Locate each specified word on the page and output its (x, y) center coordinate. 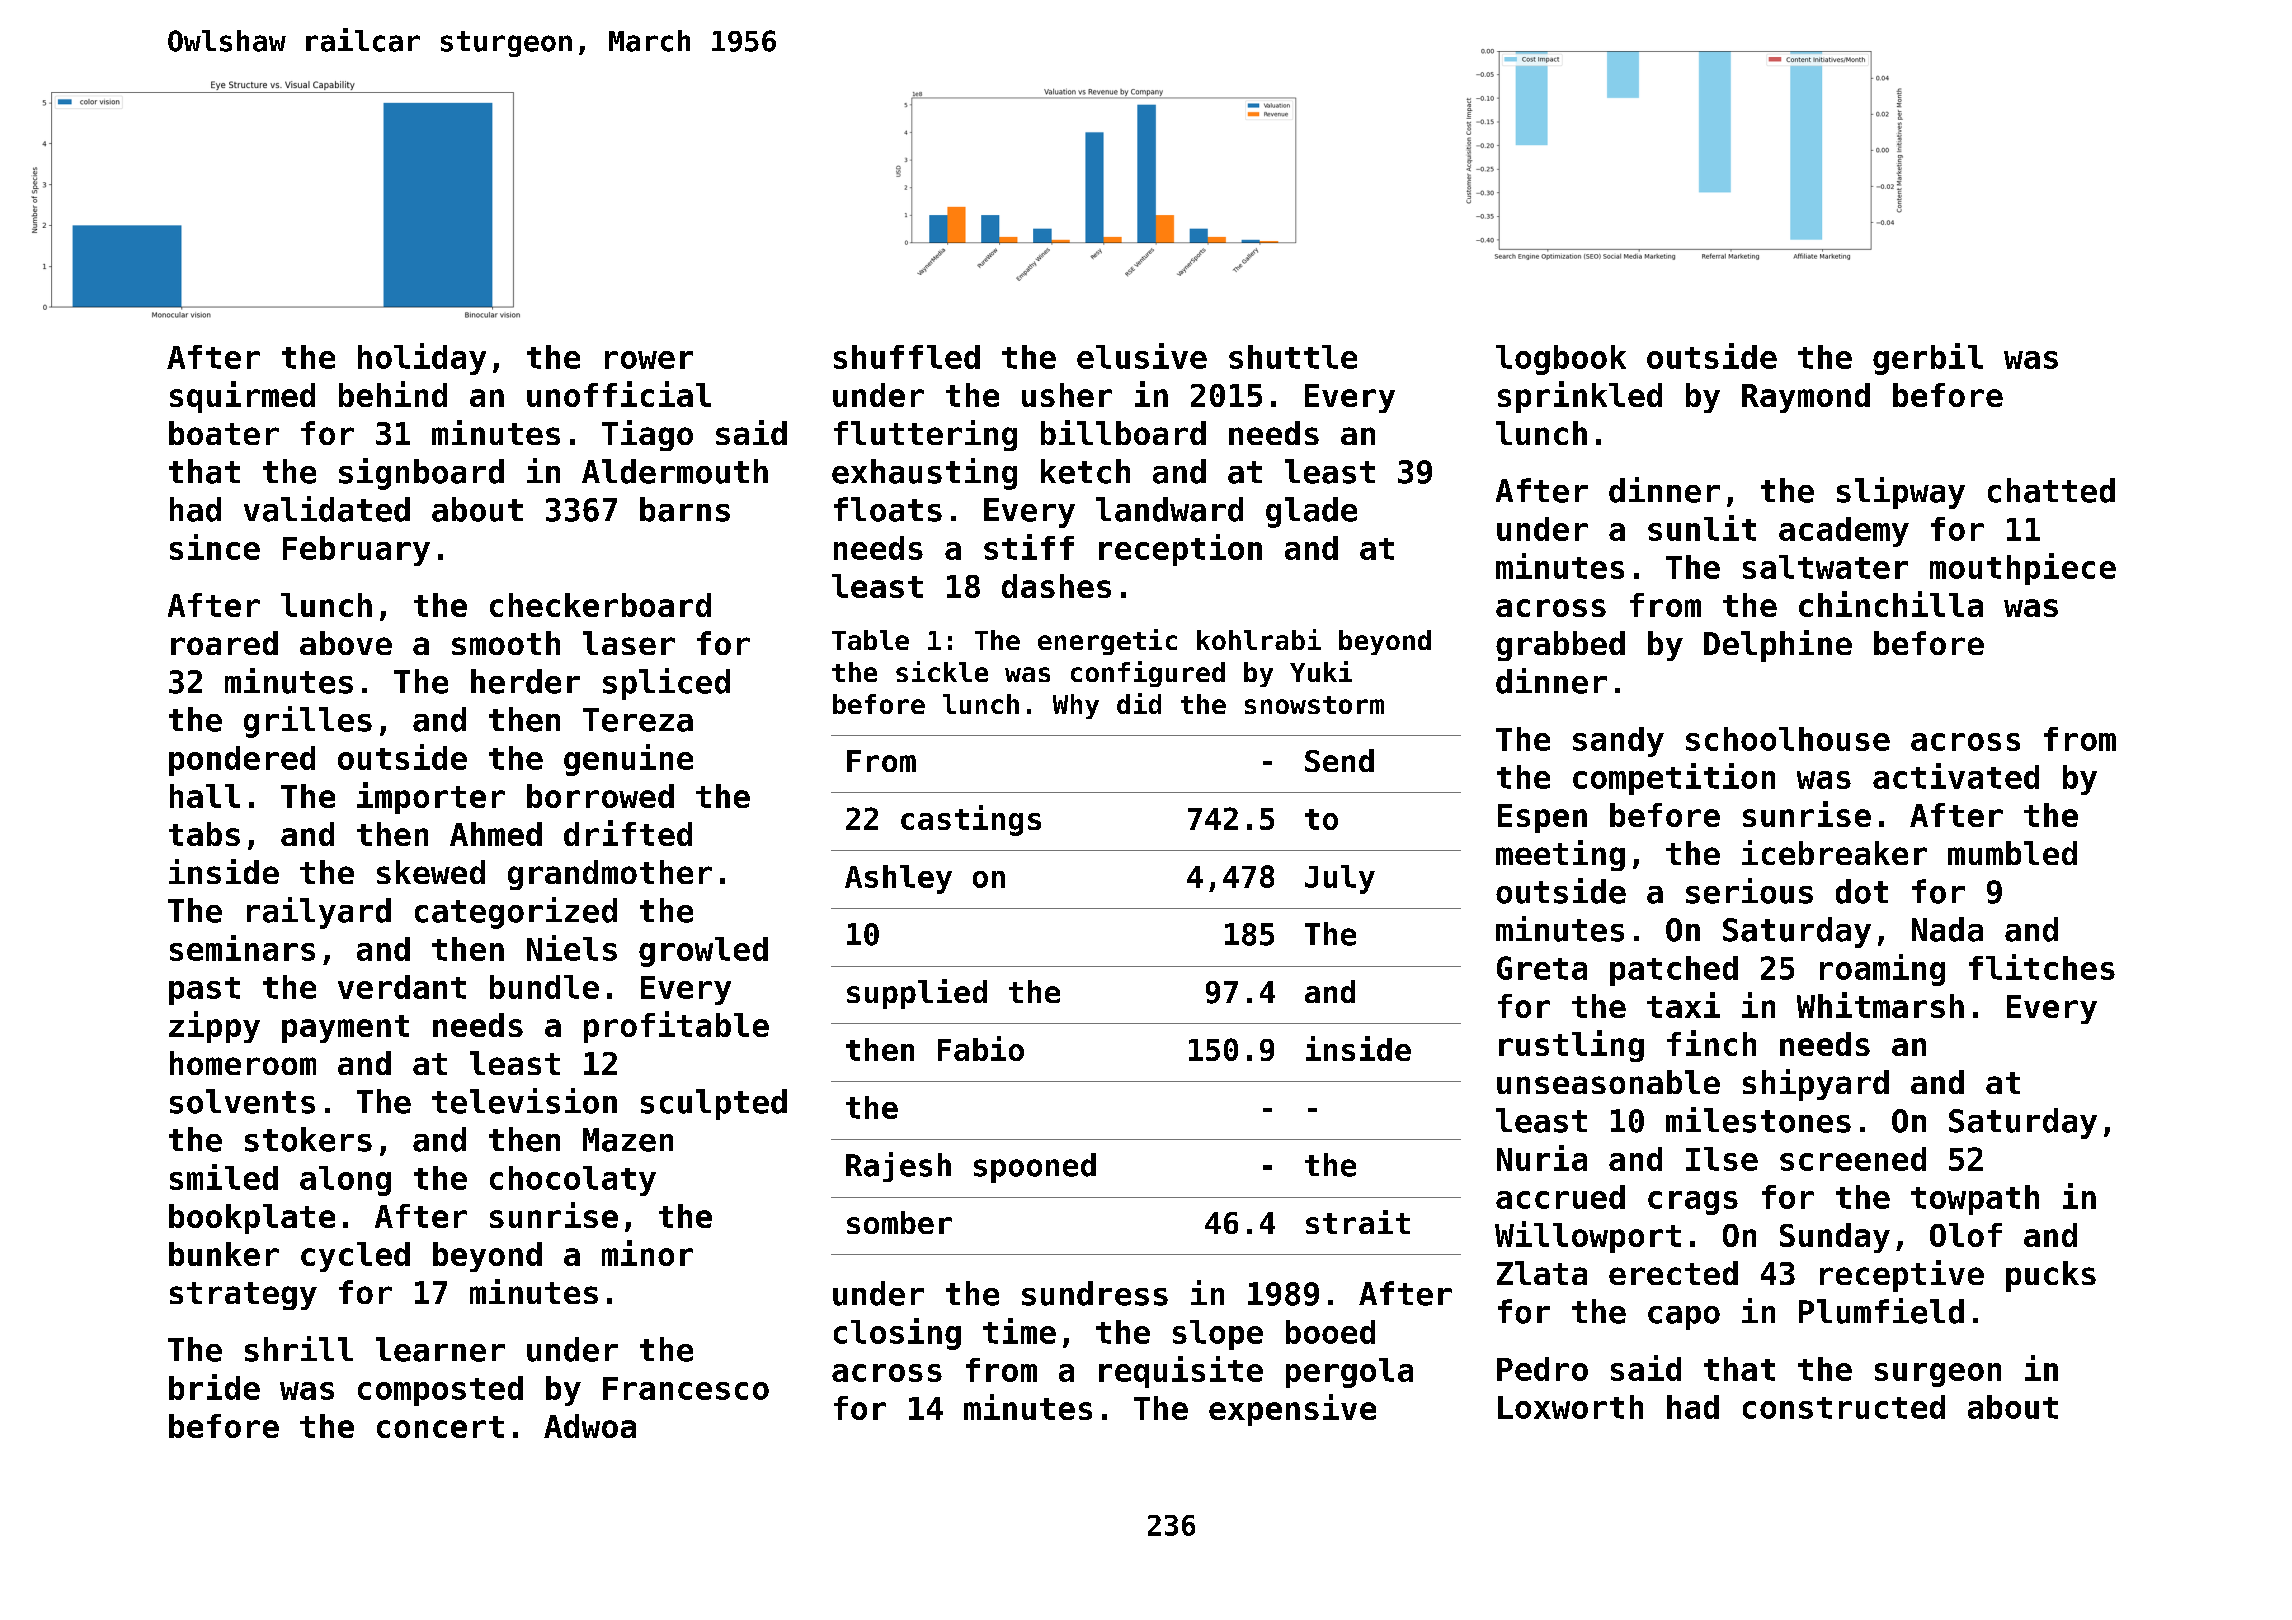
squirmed (242, 397)
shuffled (907, 357)
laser (629, 643)
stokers (308, 1139)
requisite (1181, 1372)
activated (1956, 776)
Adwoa (590, 1426)
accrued (1560, 1197)
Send (1339, 760)
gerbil (1928, 359)
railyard (319, 913)
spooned (1035, 1168)
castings (971, 820)
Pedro (1542, 1369)
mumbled (2012, 853)
